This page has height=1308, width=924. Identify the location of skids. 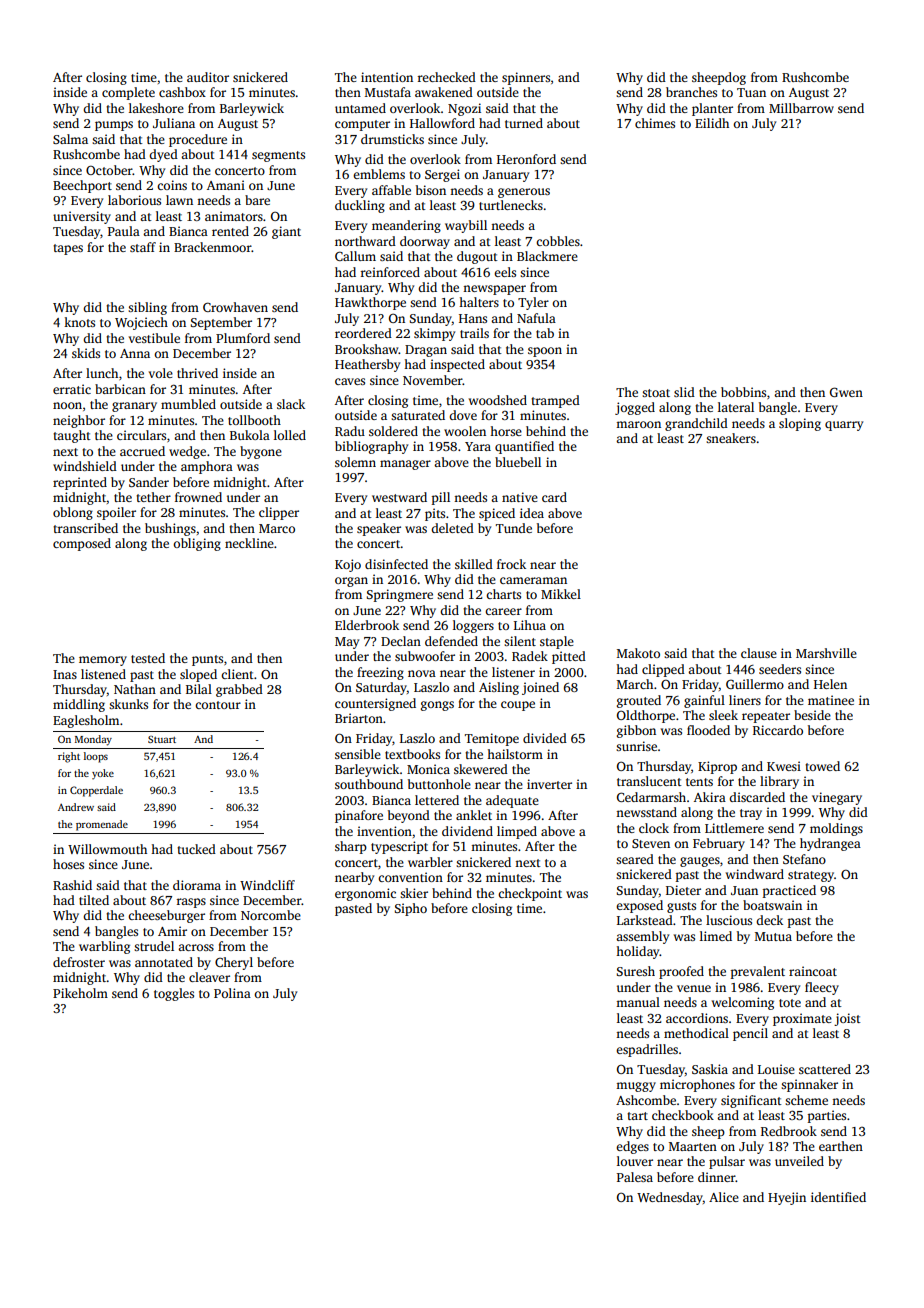
(86, 353).
